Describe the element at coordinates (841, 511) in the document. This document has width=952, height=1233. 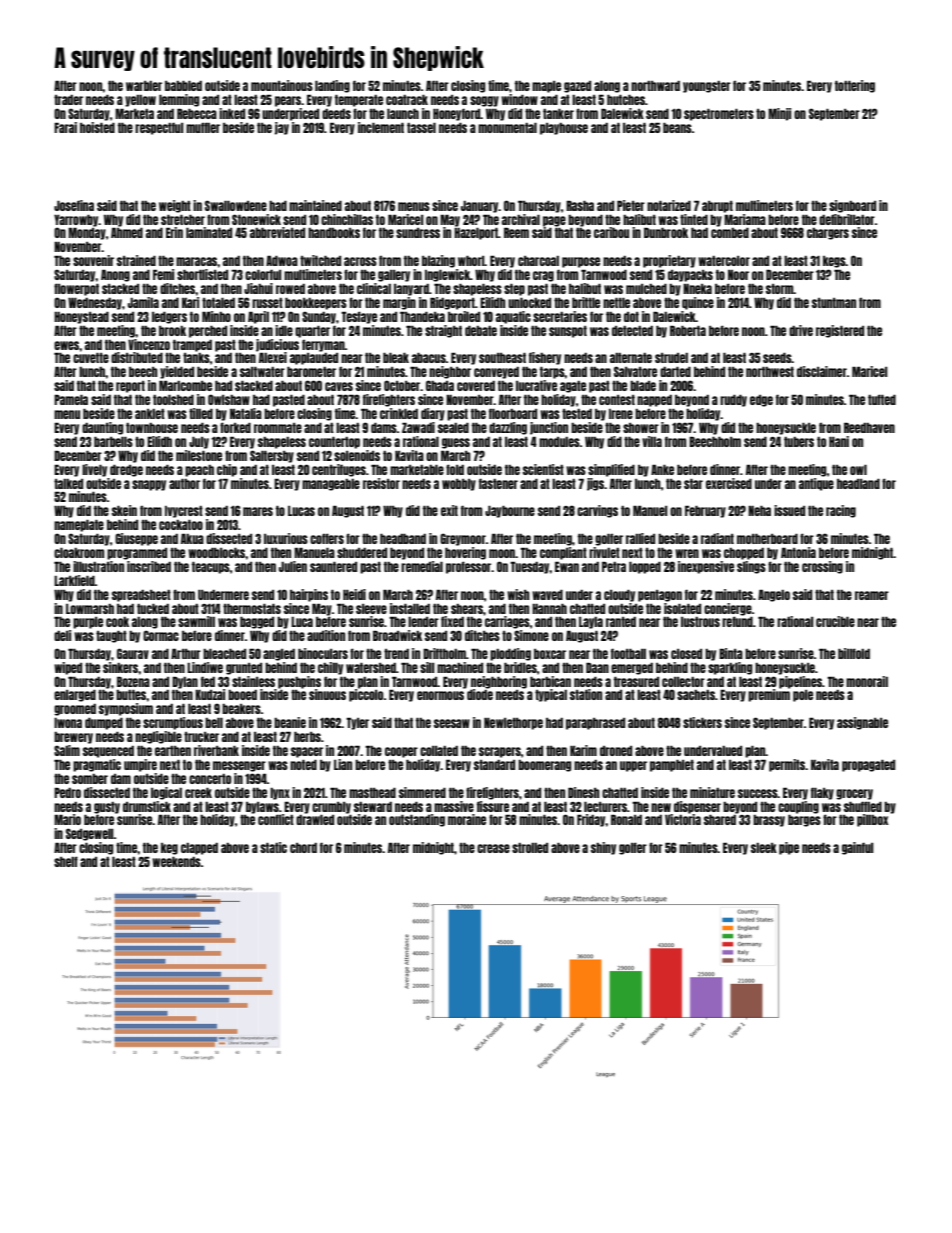
I see `racing` at that location.
